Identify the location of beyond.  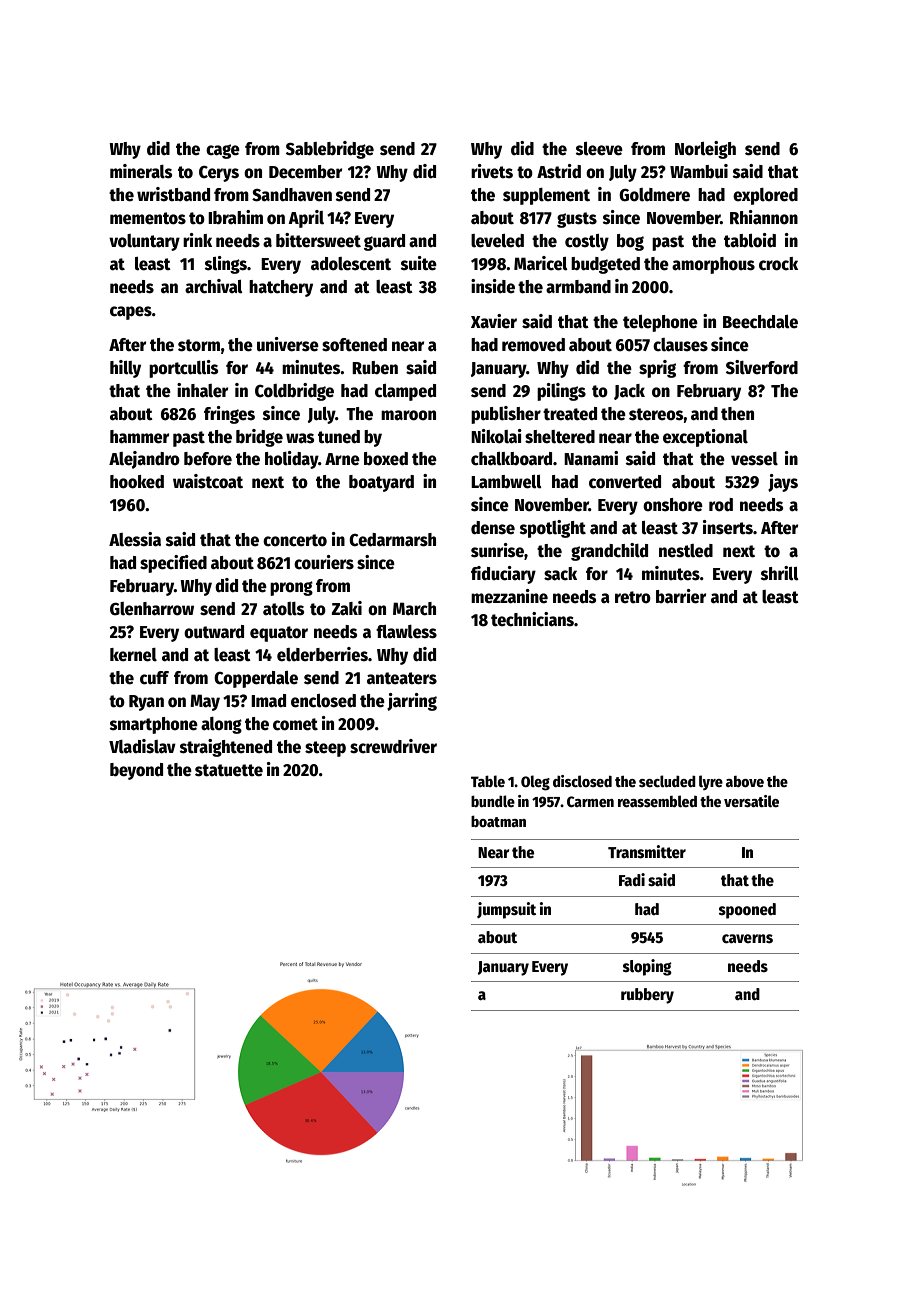
(136, 771).
